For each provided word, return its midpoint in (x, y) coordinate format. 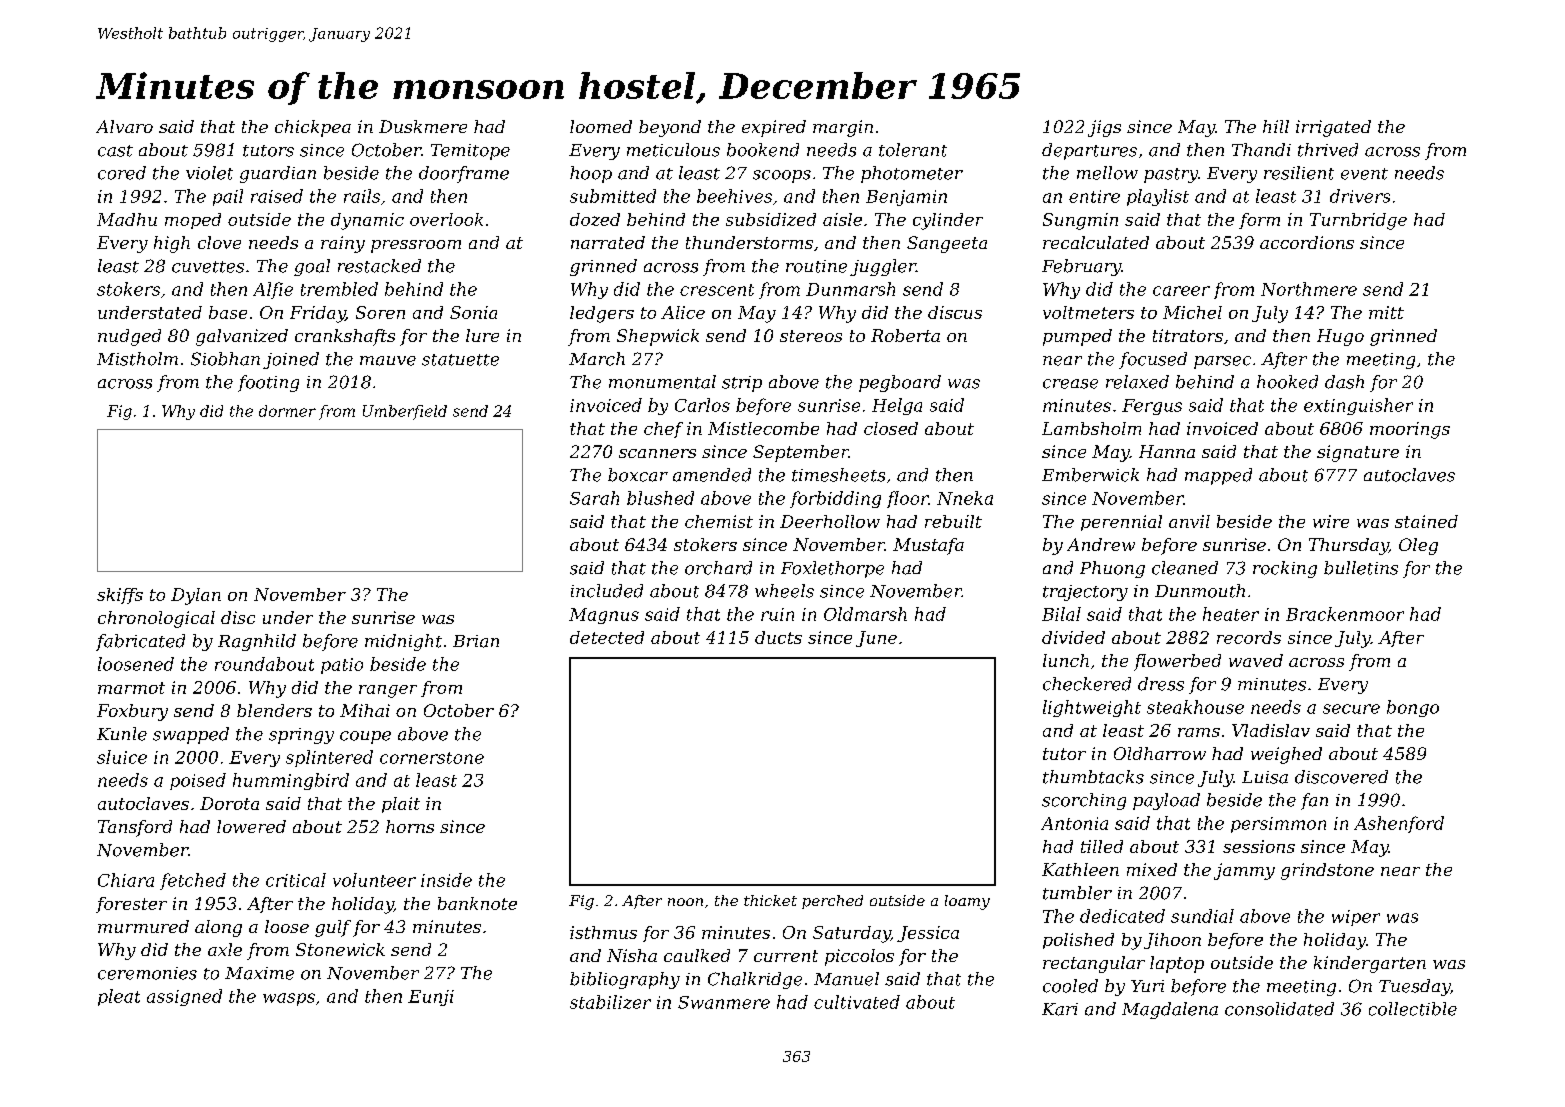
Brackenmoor (1345, 614)
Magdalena (1170, 1010)
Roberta (905, 335)
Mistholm (137, 359)
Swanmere (724, 1002)
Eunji (431, 998)
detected (607, 637)
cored (122, 173)
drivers (1360, 196)
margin (843, 128)
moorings (1410, 430)
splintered (329, 758)
